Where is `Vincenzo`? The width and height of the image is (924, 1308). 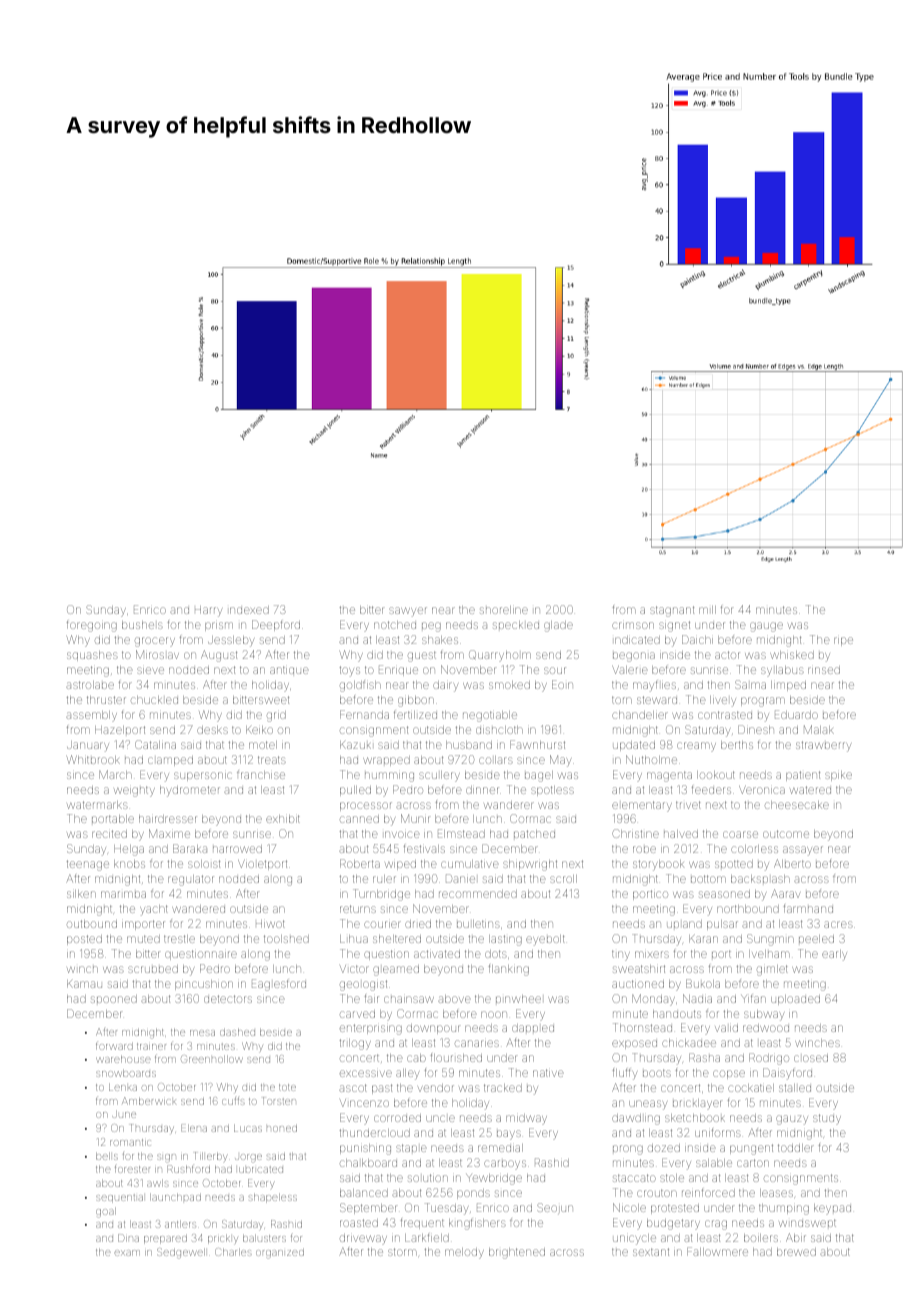 Vincenzo is located at coordinates (364, 1103).
